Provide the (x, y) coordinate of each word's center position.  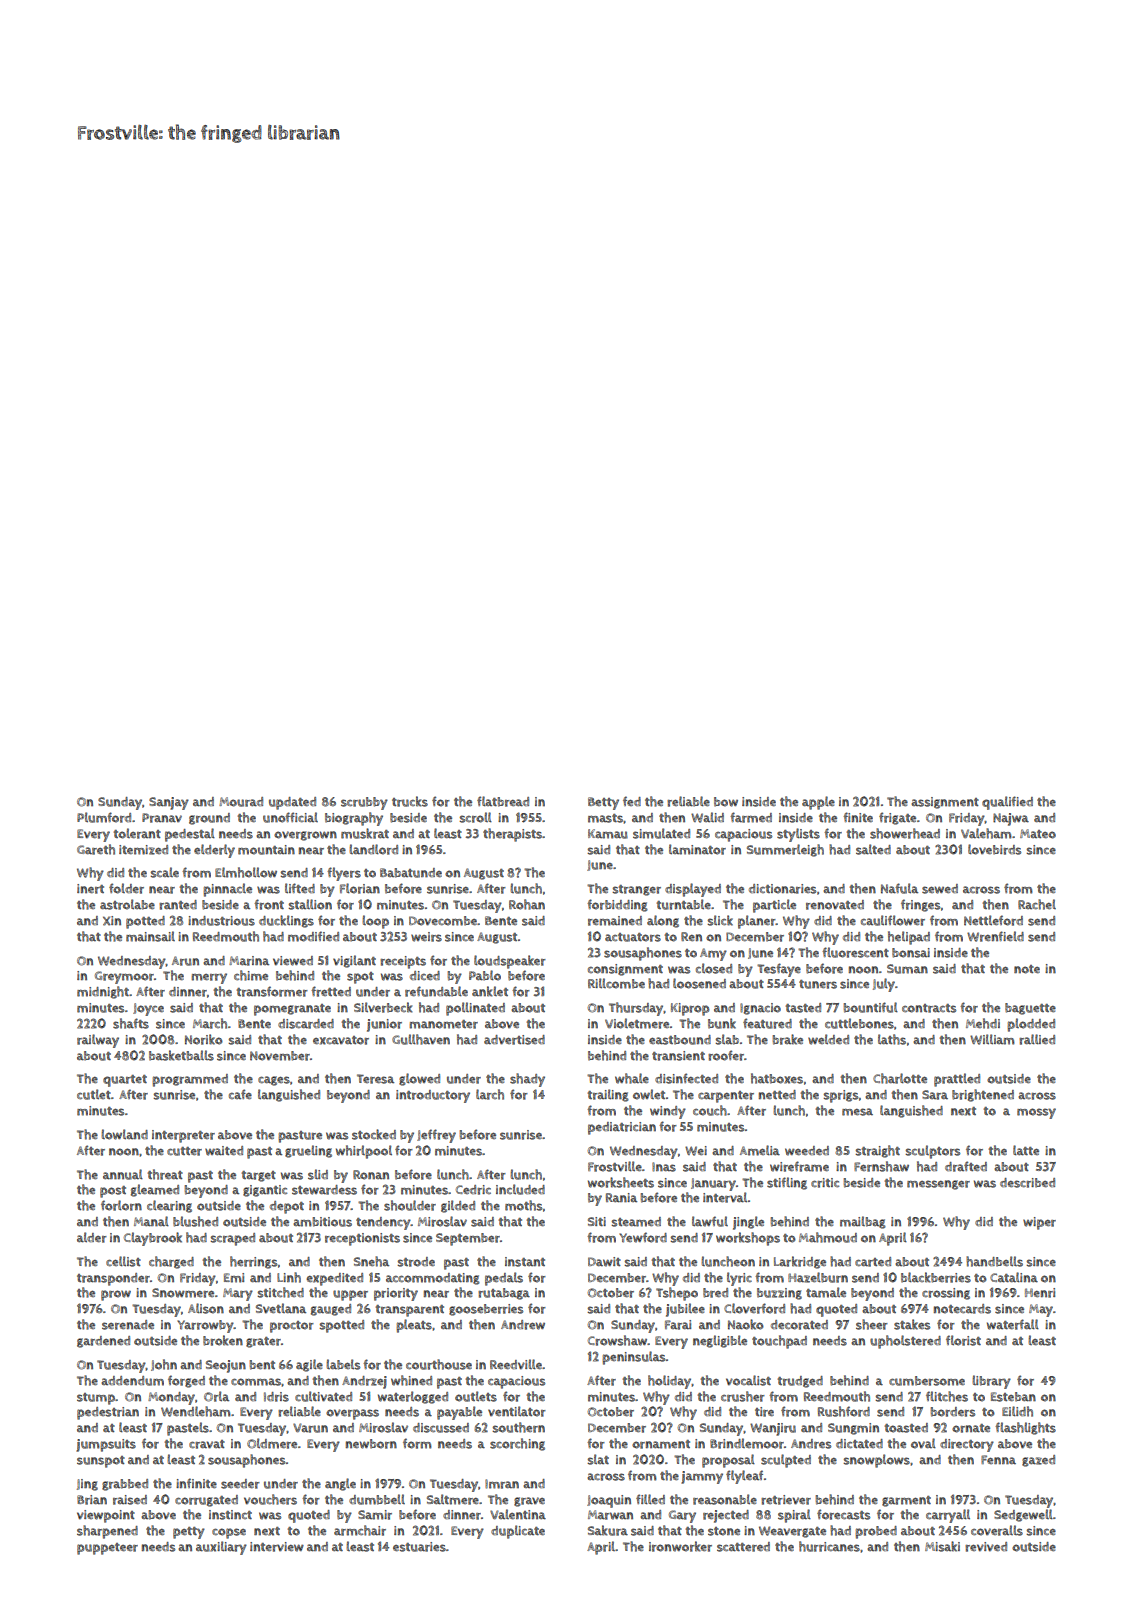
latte (1026, 1150)
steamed (636, 1222)
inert (90, 889)
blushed (195, 1221)
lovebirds (994, 849)
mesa (857, 1112)
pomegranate (292, 1010)
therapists (512, 835)
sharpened (107, 1532)
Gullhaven (421, 1039)
